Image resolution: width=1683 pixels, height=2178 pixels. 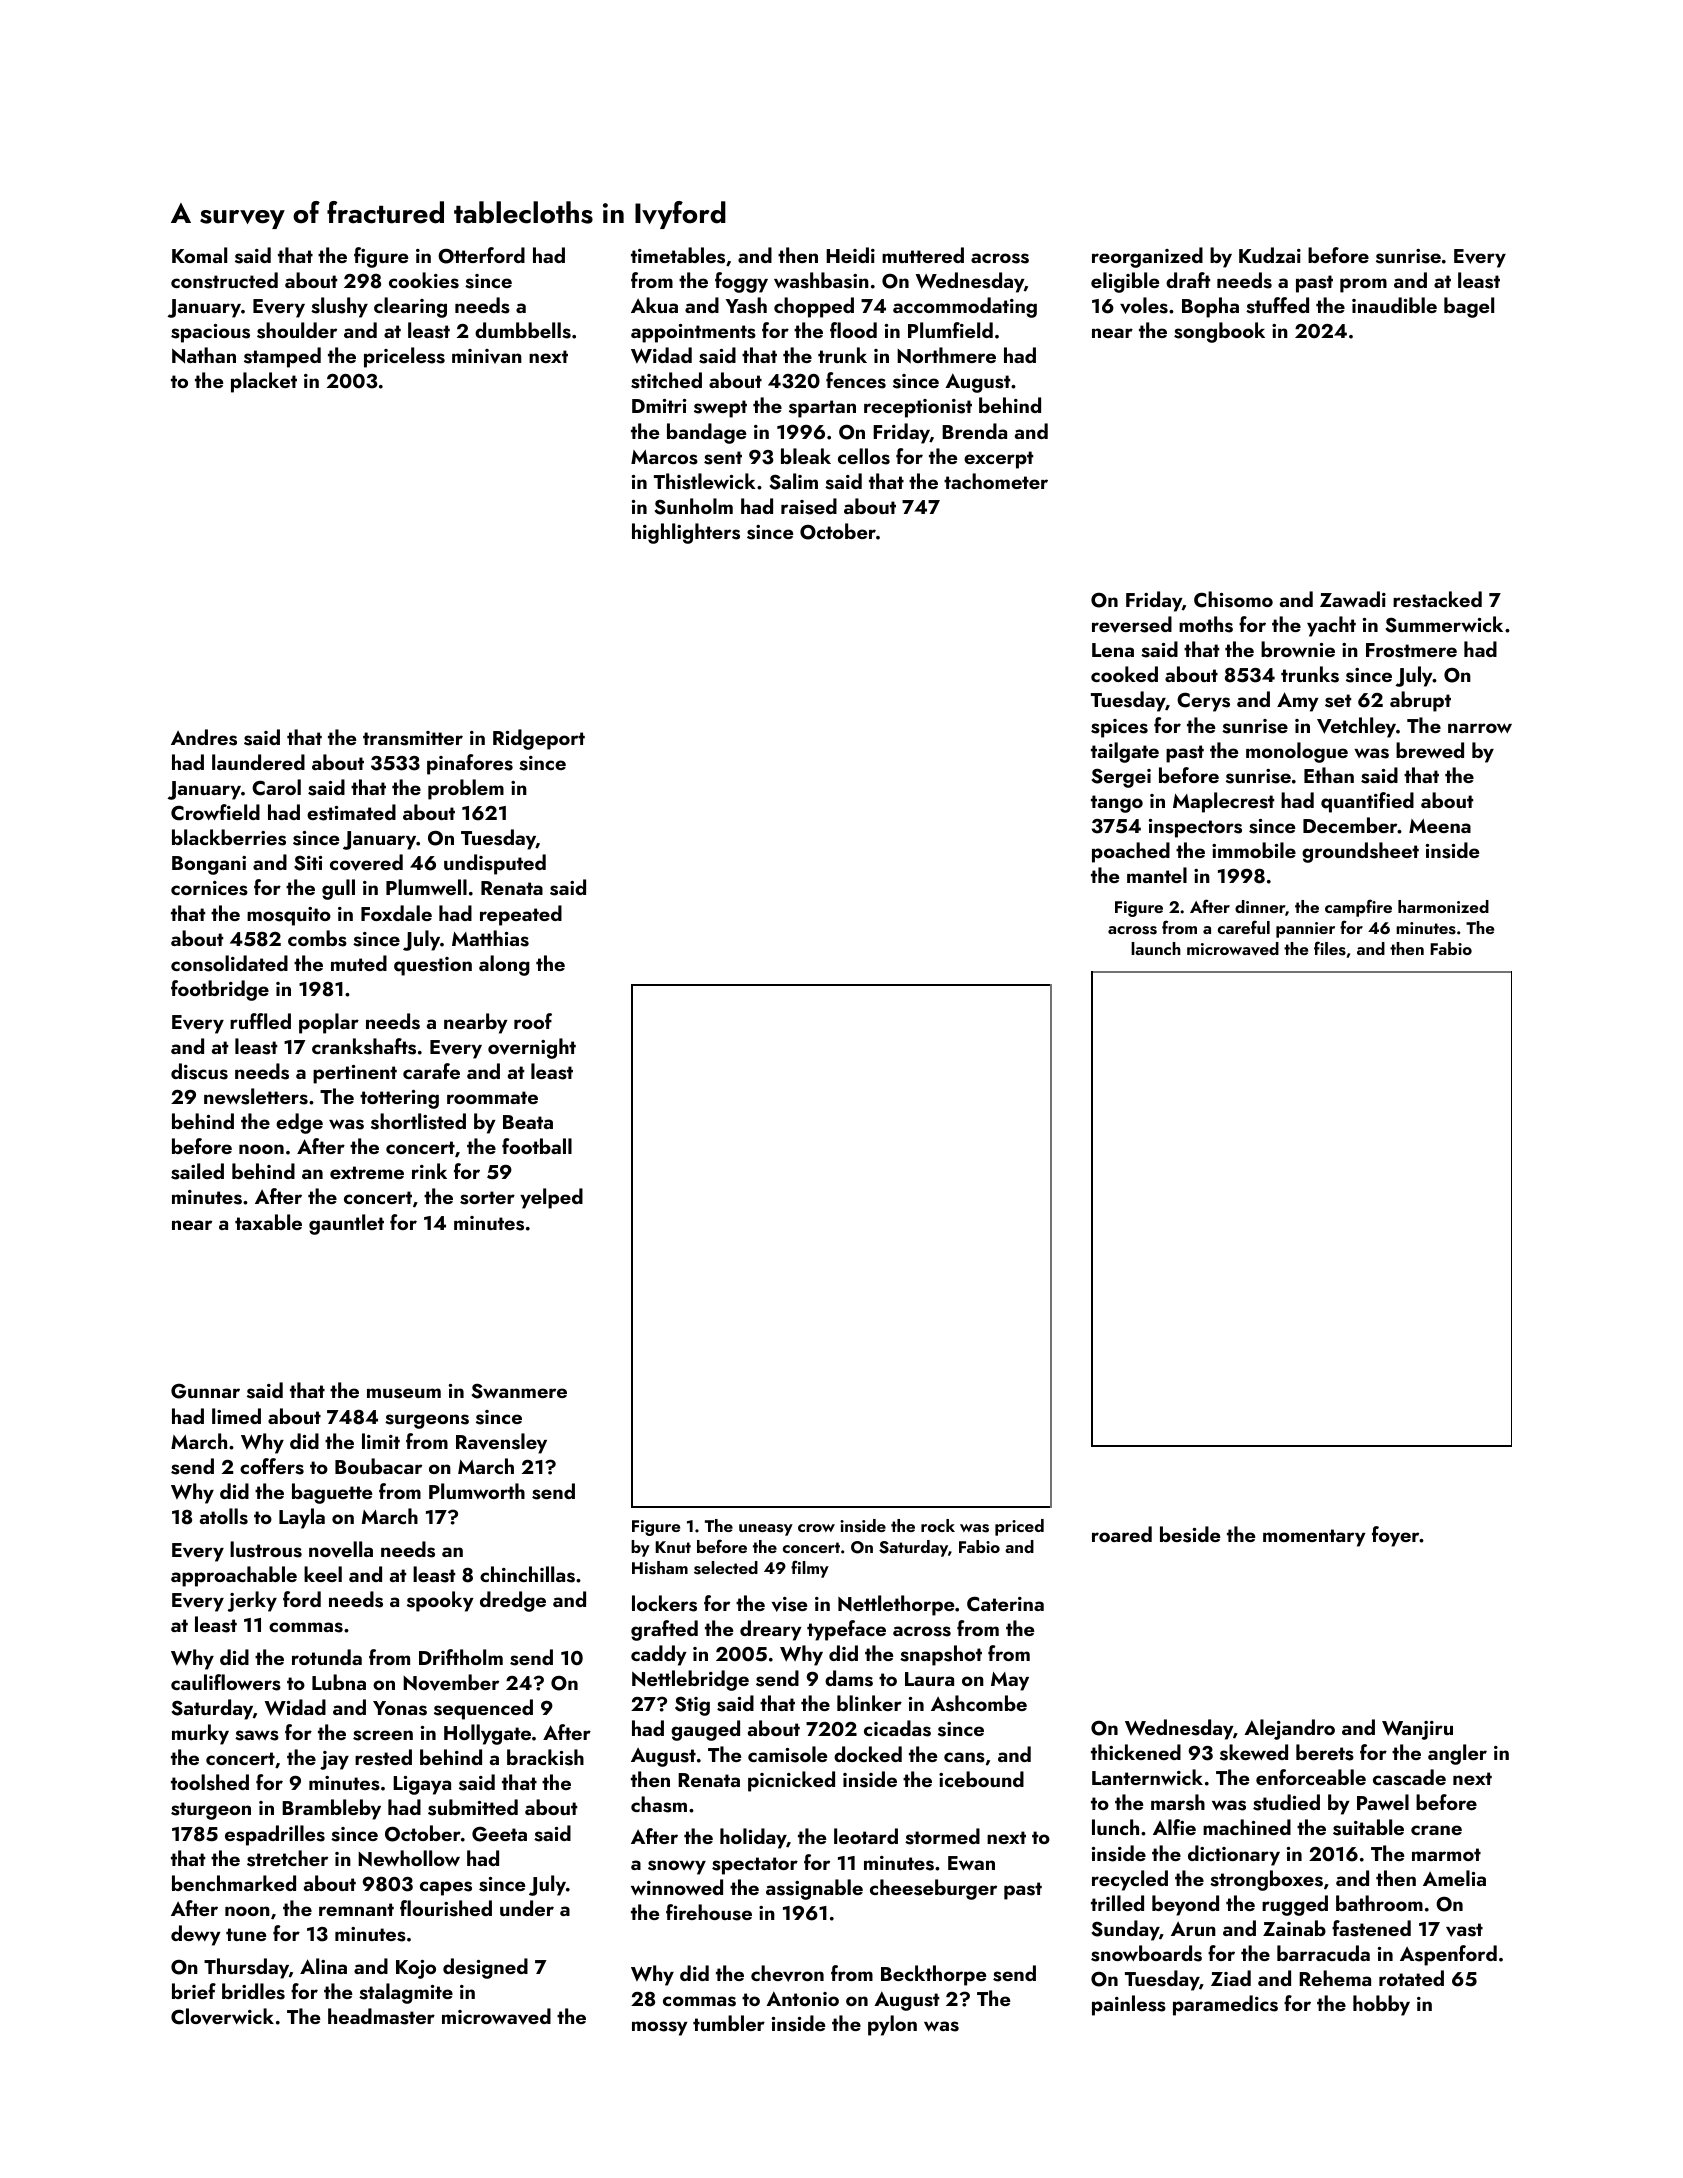 What do you see at coordinates (892, 2025) in the screenshot?
I see `pylon` at bounding box center [892, 2025].
